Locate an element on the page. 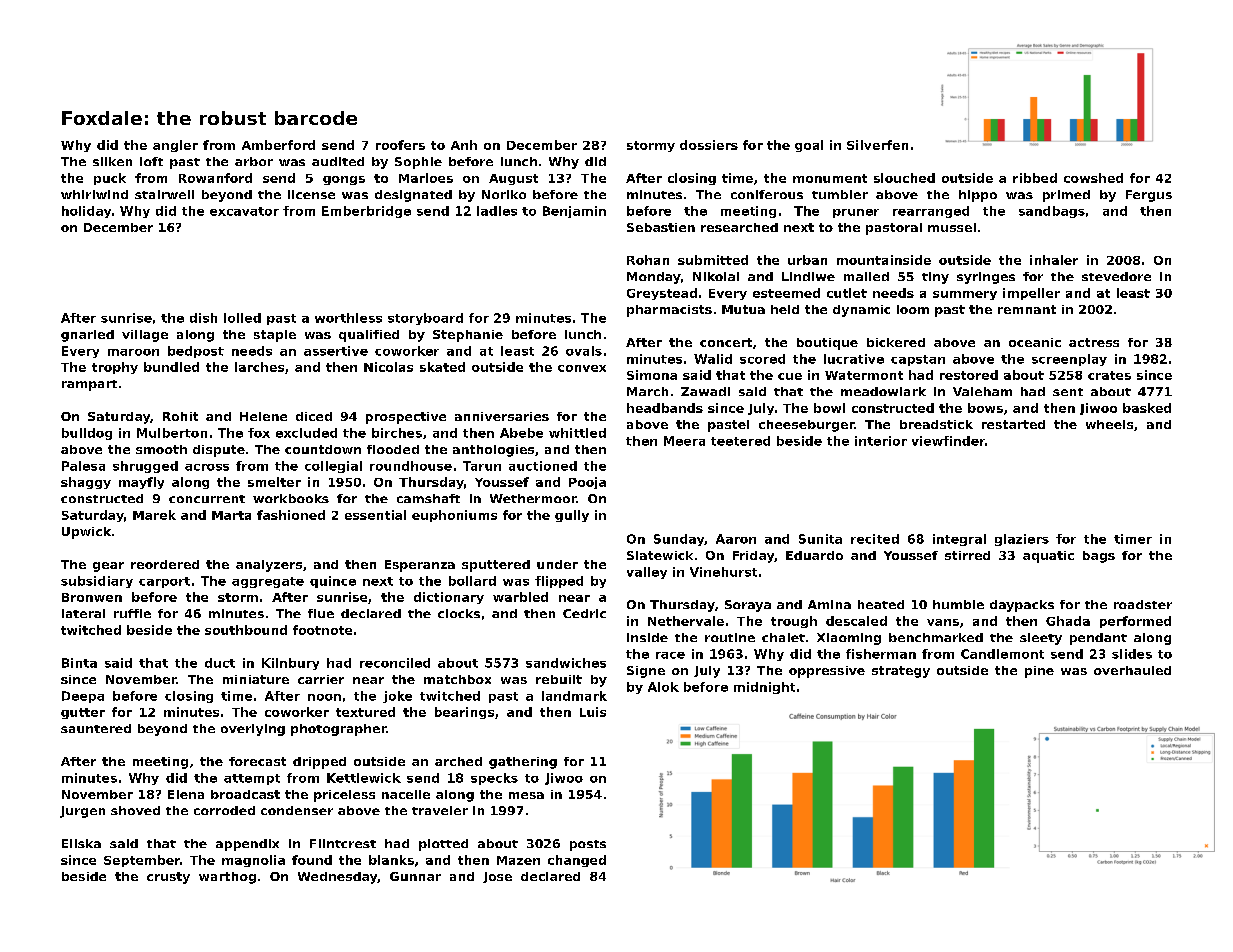  slides is located at coordinates (1132, 654).
